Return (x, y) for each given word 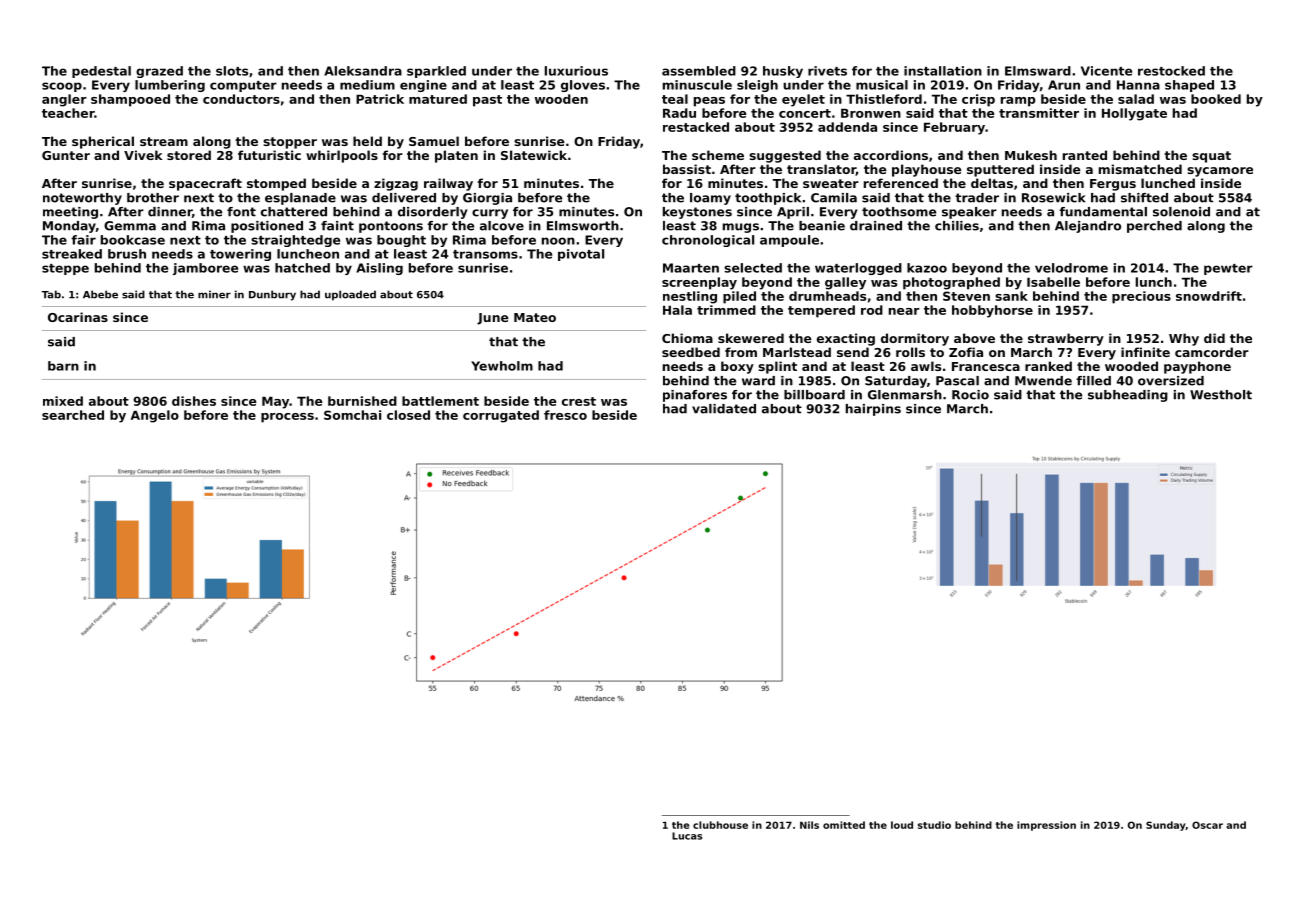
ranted (1085, 155)
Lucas (687, 836)
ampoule (789, 241)
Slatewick (534, 155)
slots (232, 71)
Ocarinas (78, 317)
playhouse (927, 170)
